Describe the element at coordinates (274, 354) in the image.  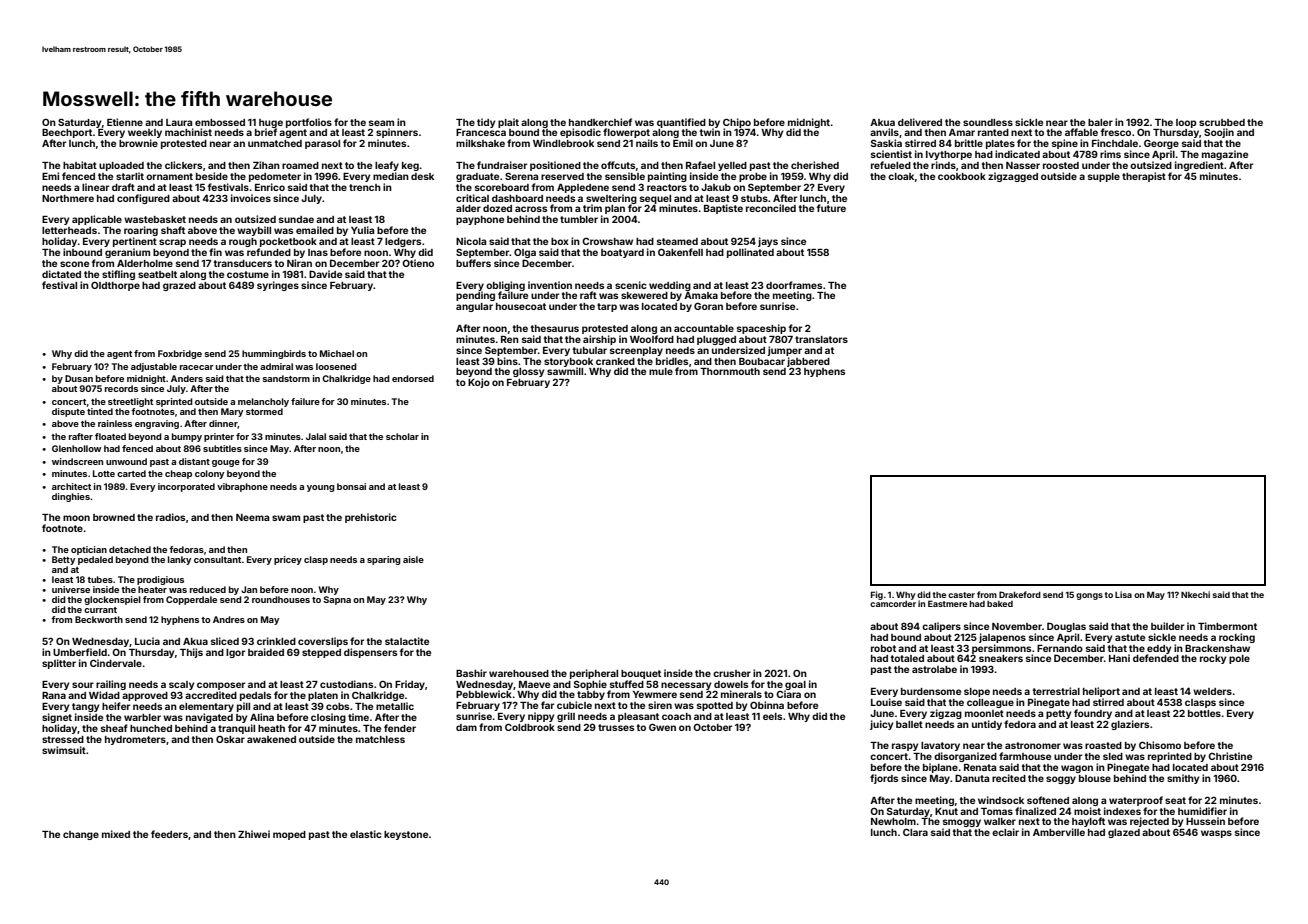
I see `hummingbirds` at that location.
